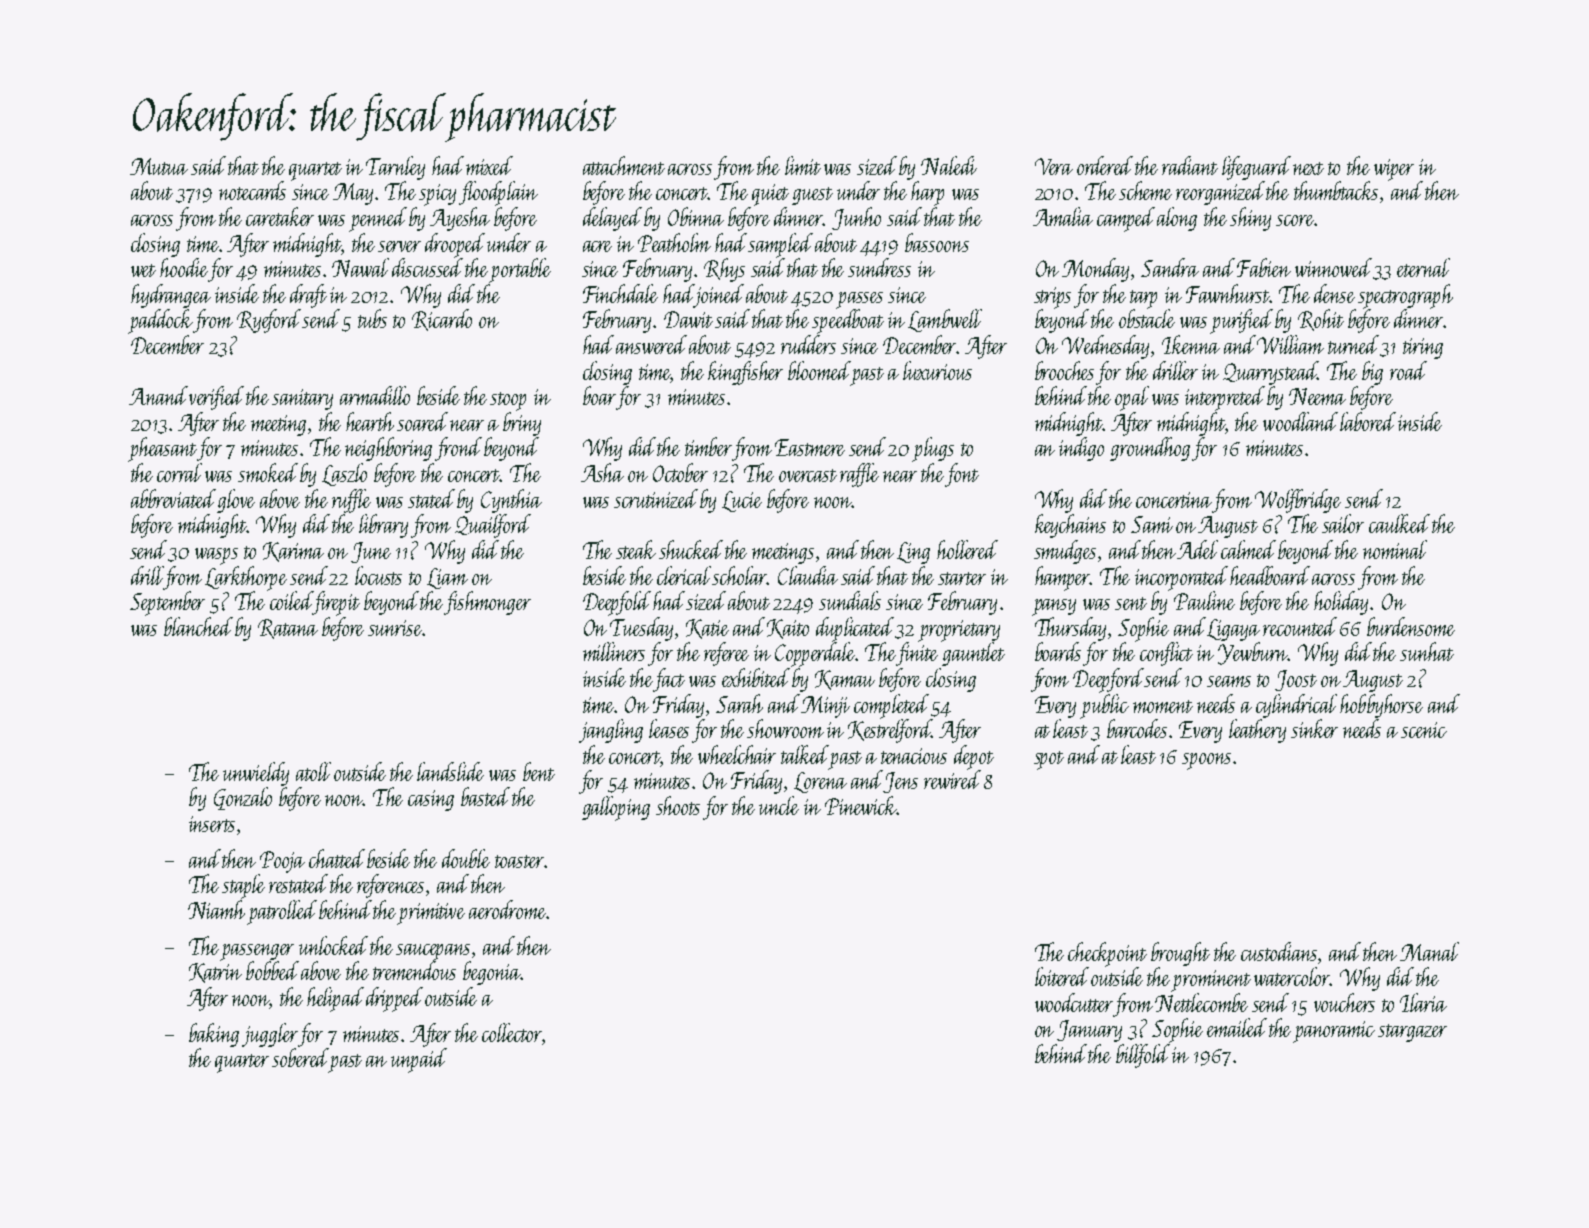  What do you see at coordinates (745, 373) in the screenshot?
I see `kingfisher` at bounding box center [745, 373].
